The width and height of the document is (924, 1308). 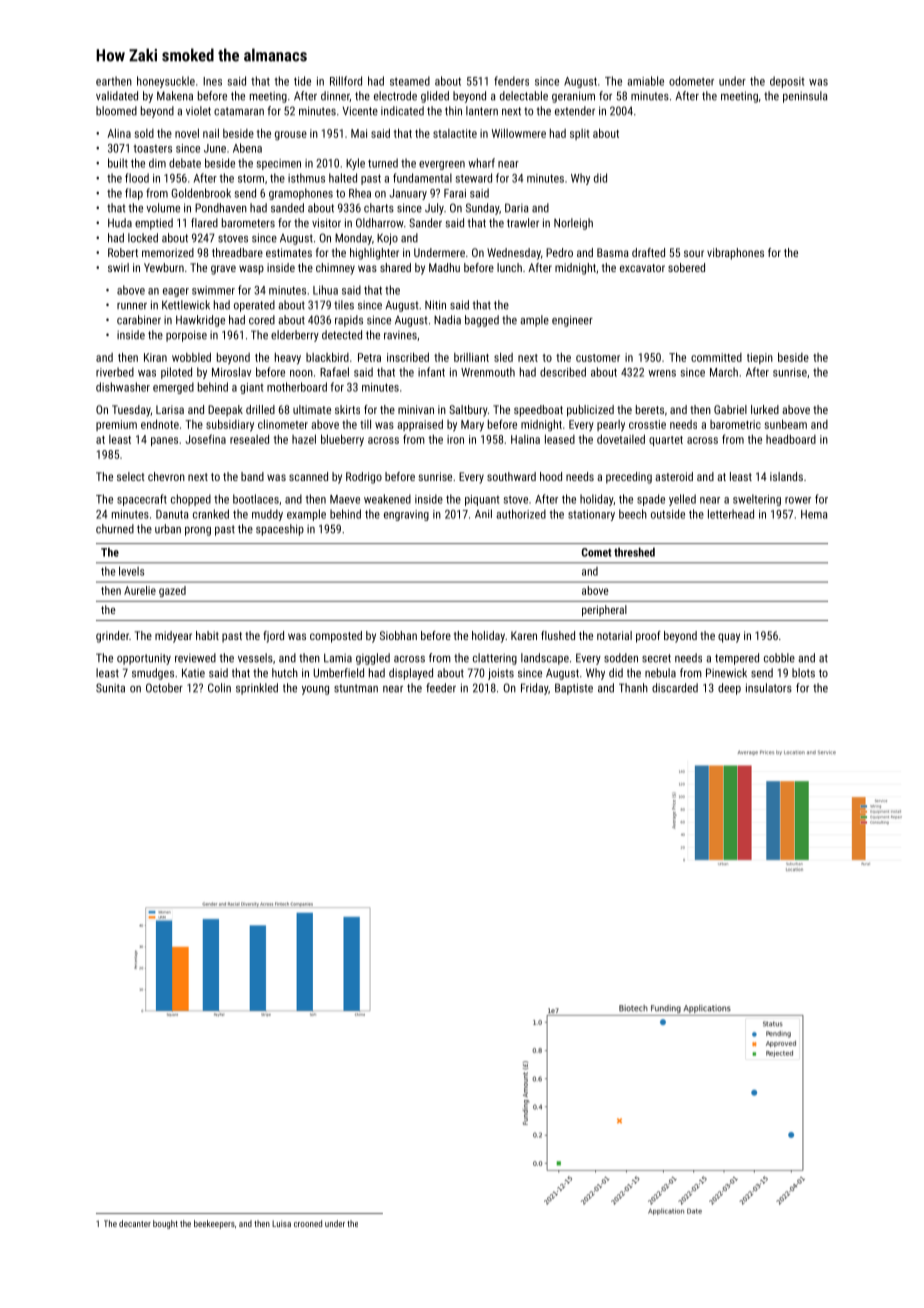 I want to click on decanter, so click(x=135, y=1223).
